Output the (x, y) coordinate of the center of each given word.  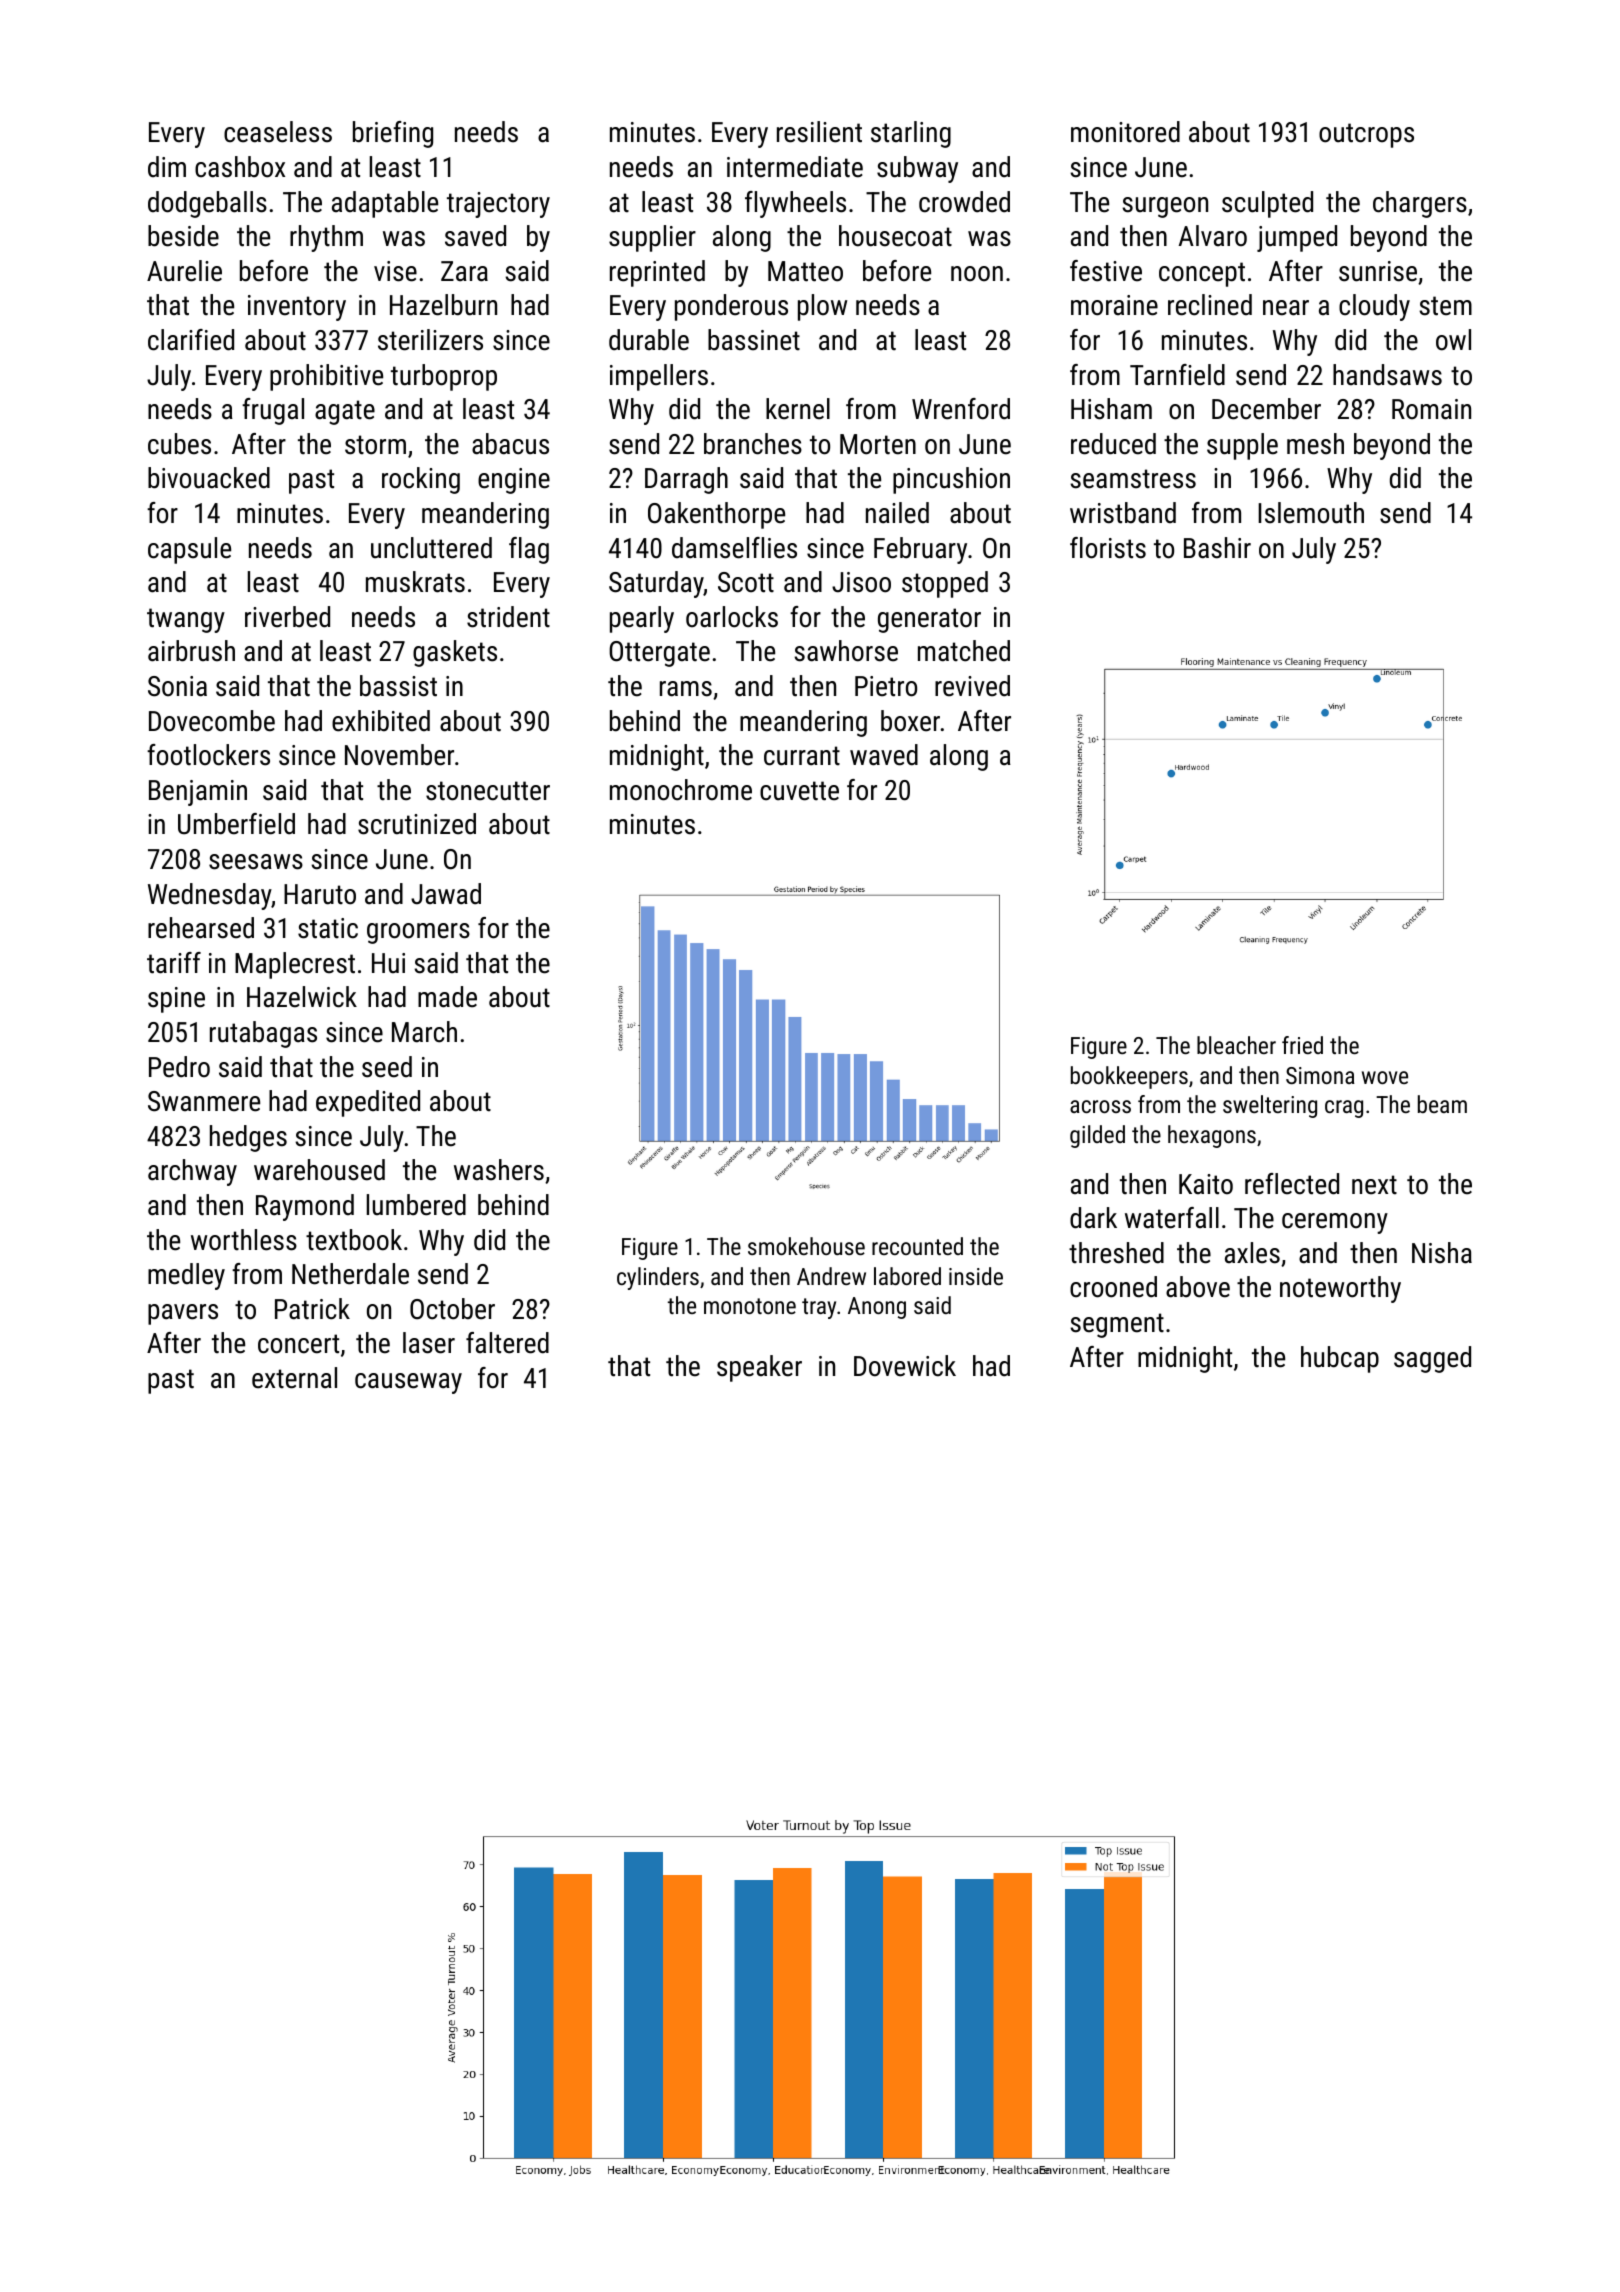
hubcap (1340, 1359)
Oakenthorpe (716, 515)
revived (972, 686)
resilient (819, 132)
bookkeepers (1129, 1077)
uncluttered (431, 548)
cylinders (658, 1278)
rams (686, 689)
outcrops (1366, 135)
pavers (183, 1314)
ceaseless (278, 132)
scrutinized (417, 824)
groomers (418, 933)
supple (1242, 446)
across (1100, 1106)
